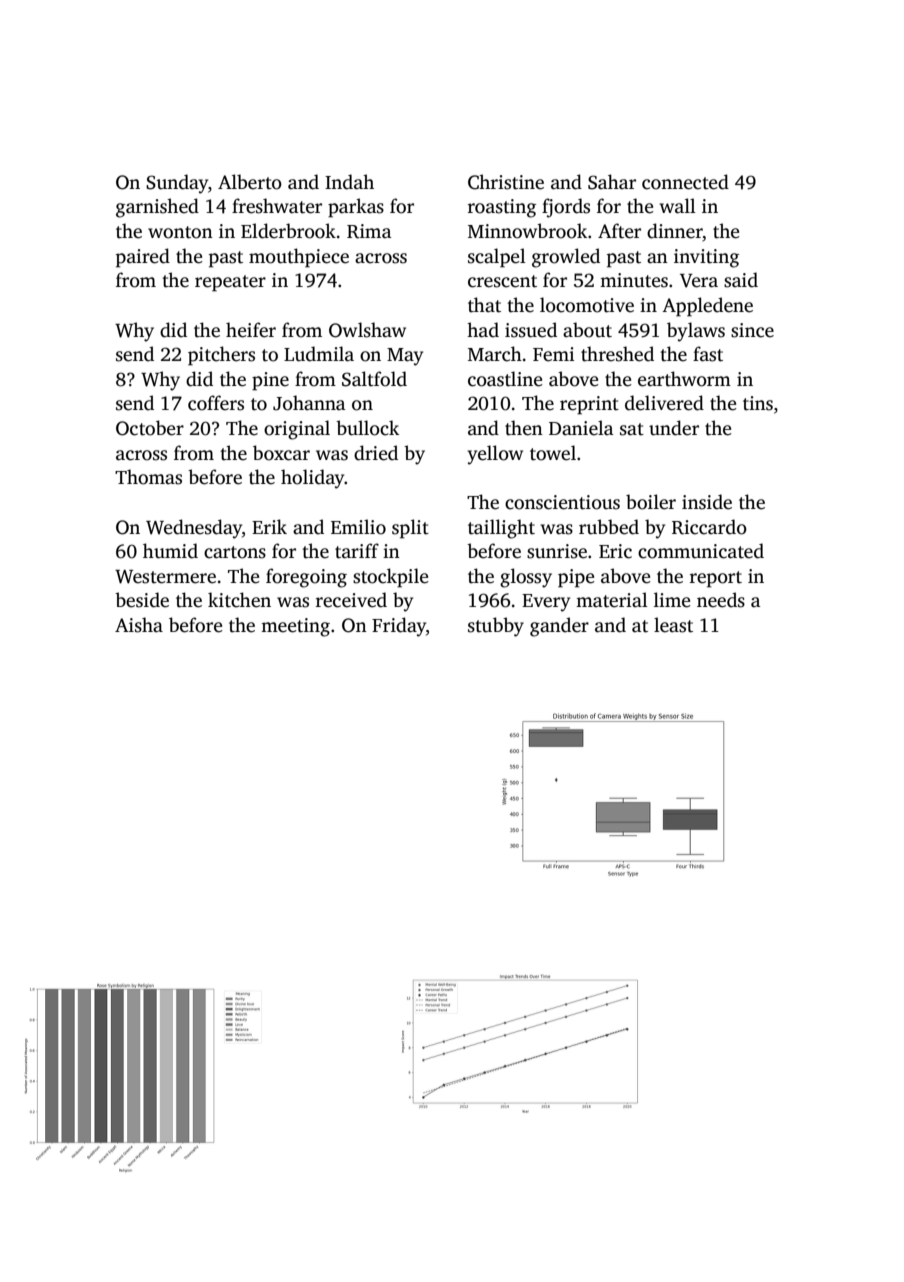 The height and width of the screenshot is (1282, 904). I want to click on meeting, so click(295, 627).
